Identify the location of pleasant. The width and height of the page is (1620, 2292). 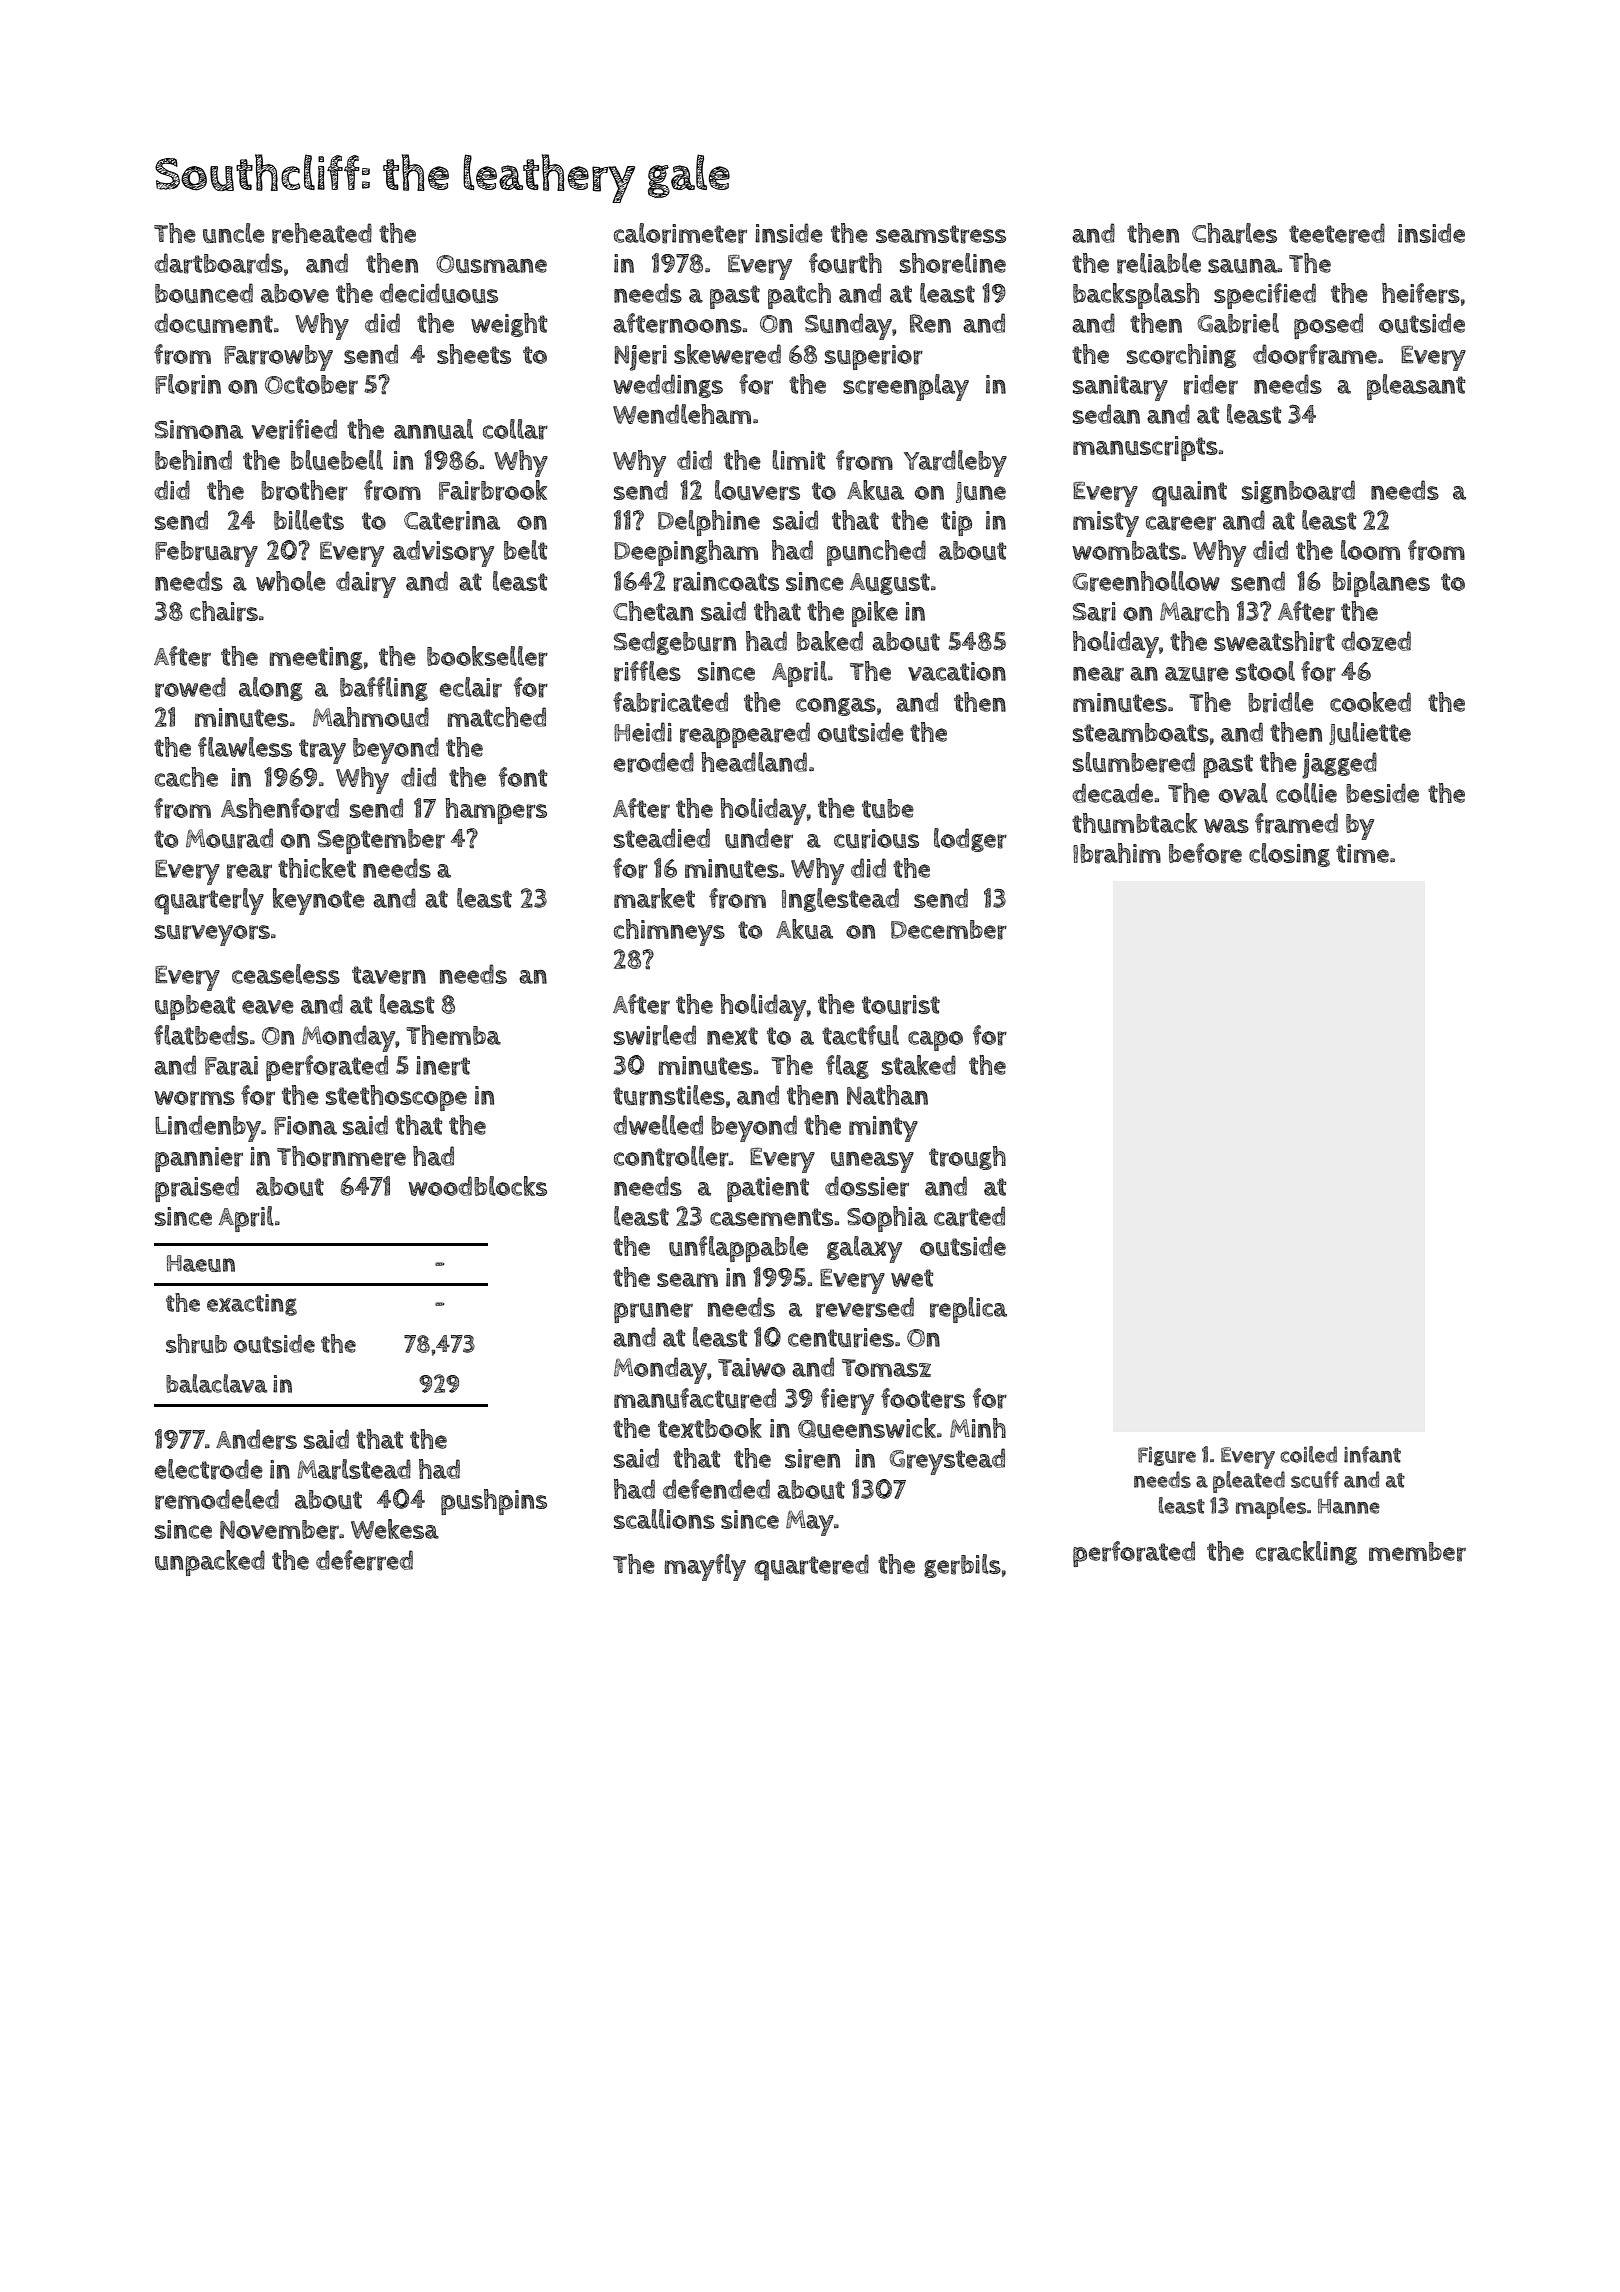
(1416, 387).
